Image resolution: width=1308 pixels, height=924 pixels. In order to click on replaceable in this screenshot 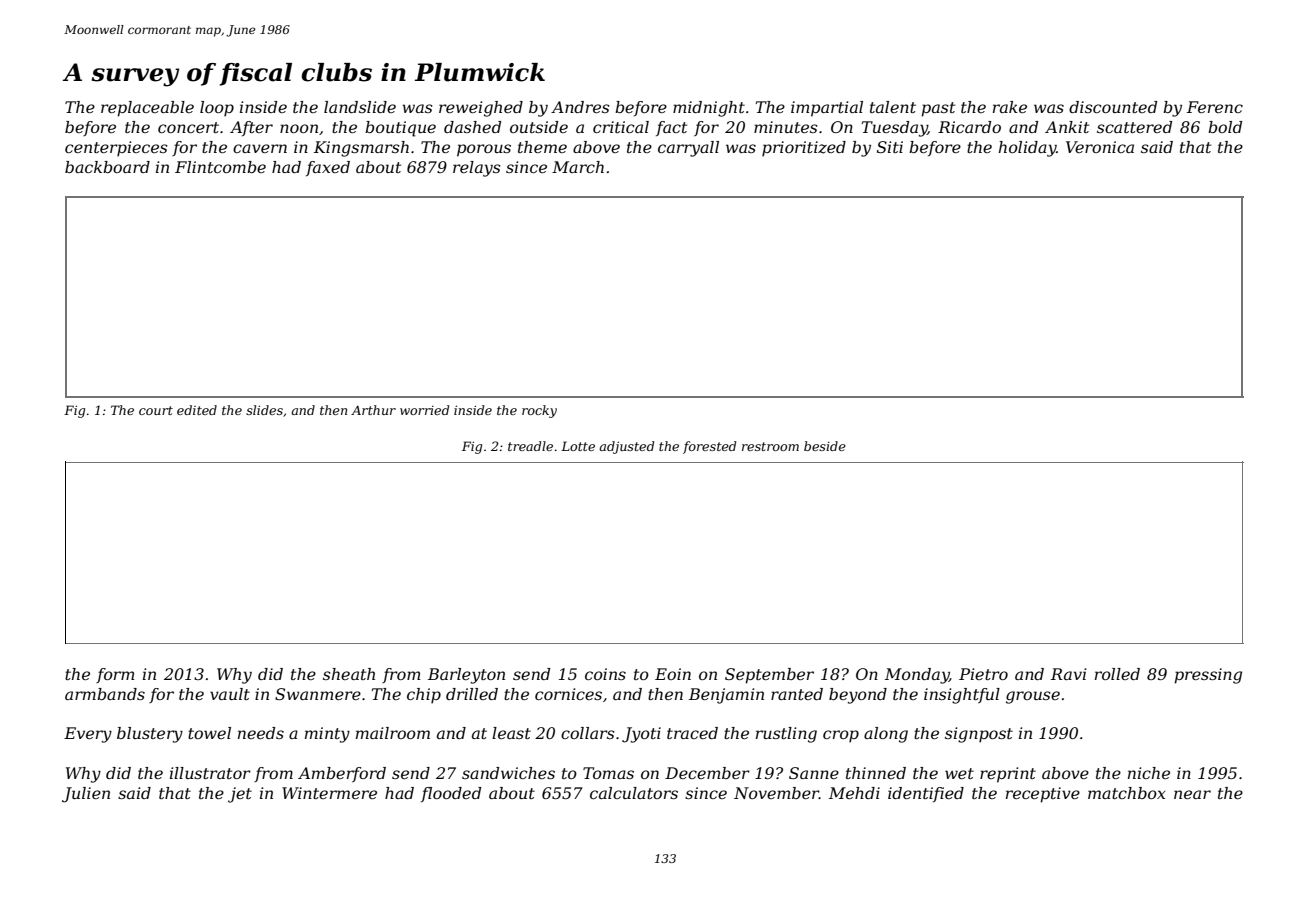, I will do `click(147, 109)`.
